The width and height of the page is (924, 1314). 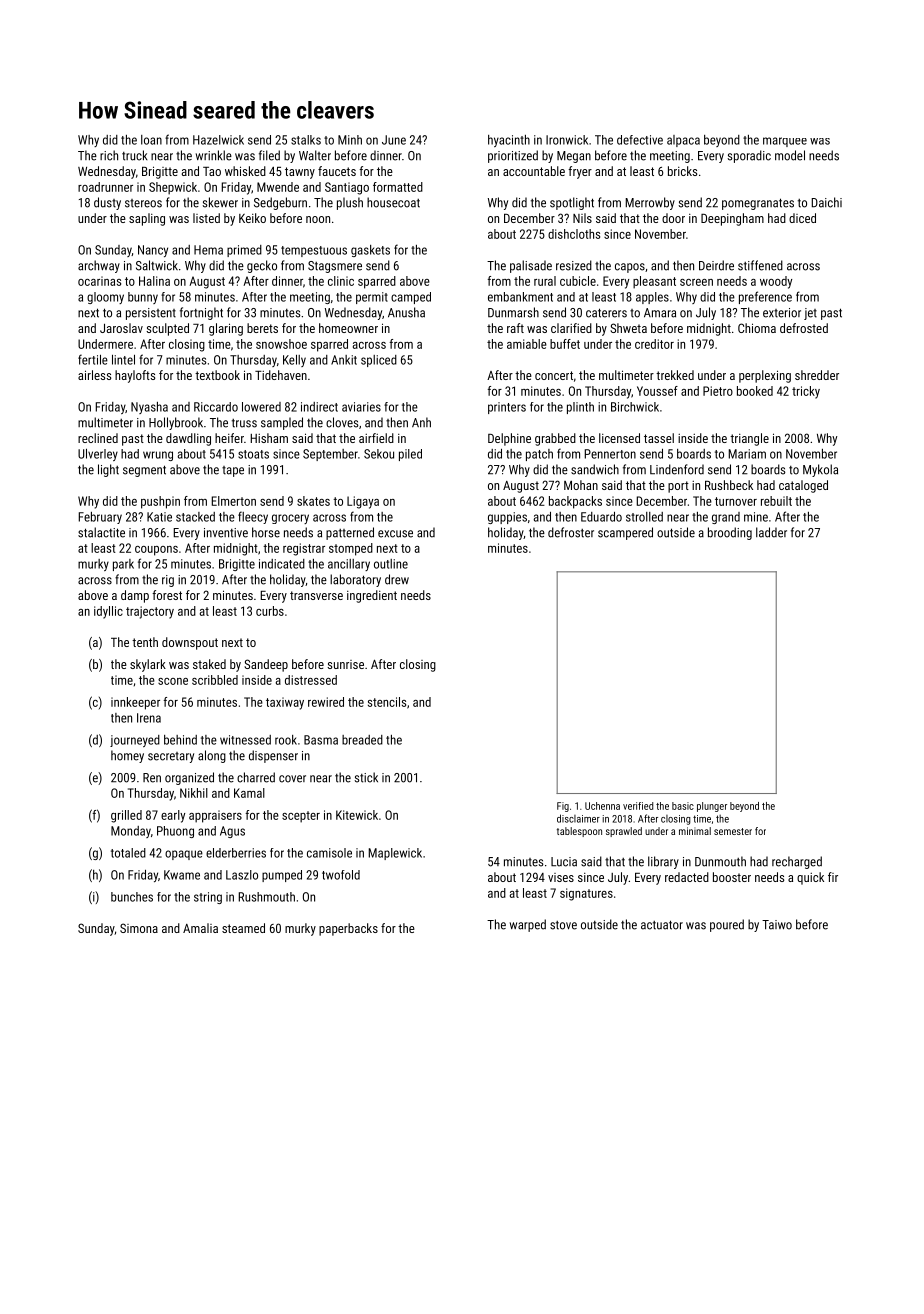 I want to click on Mwende, so click(x=278, y=187).
